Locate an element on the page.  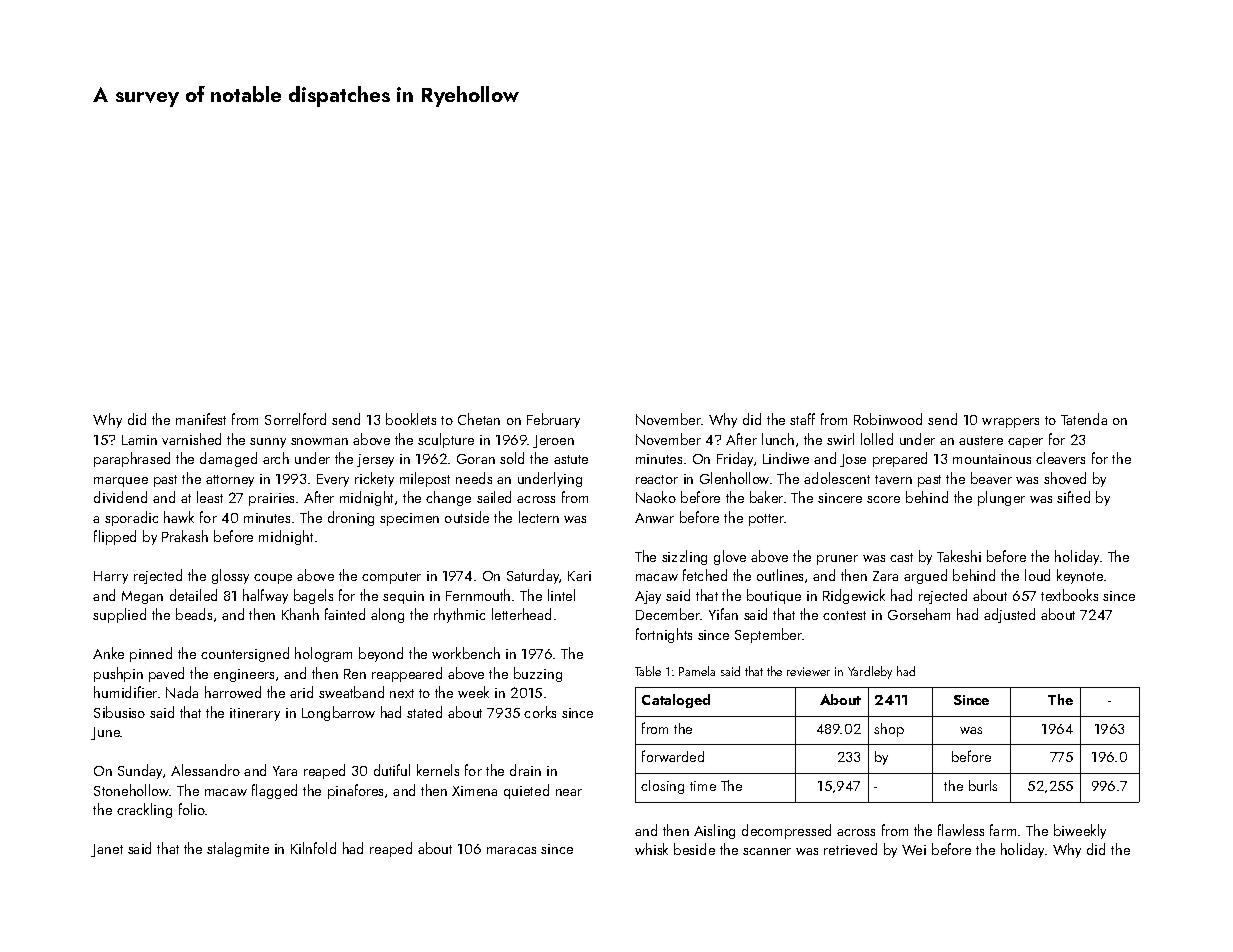
Harry is located at coordinates (111, 577).
